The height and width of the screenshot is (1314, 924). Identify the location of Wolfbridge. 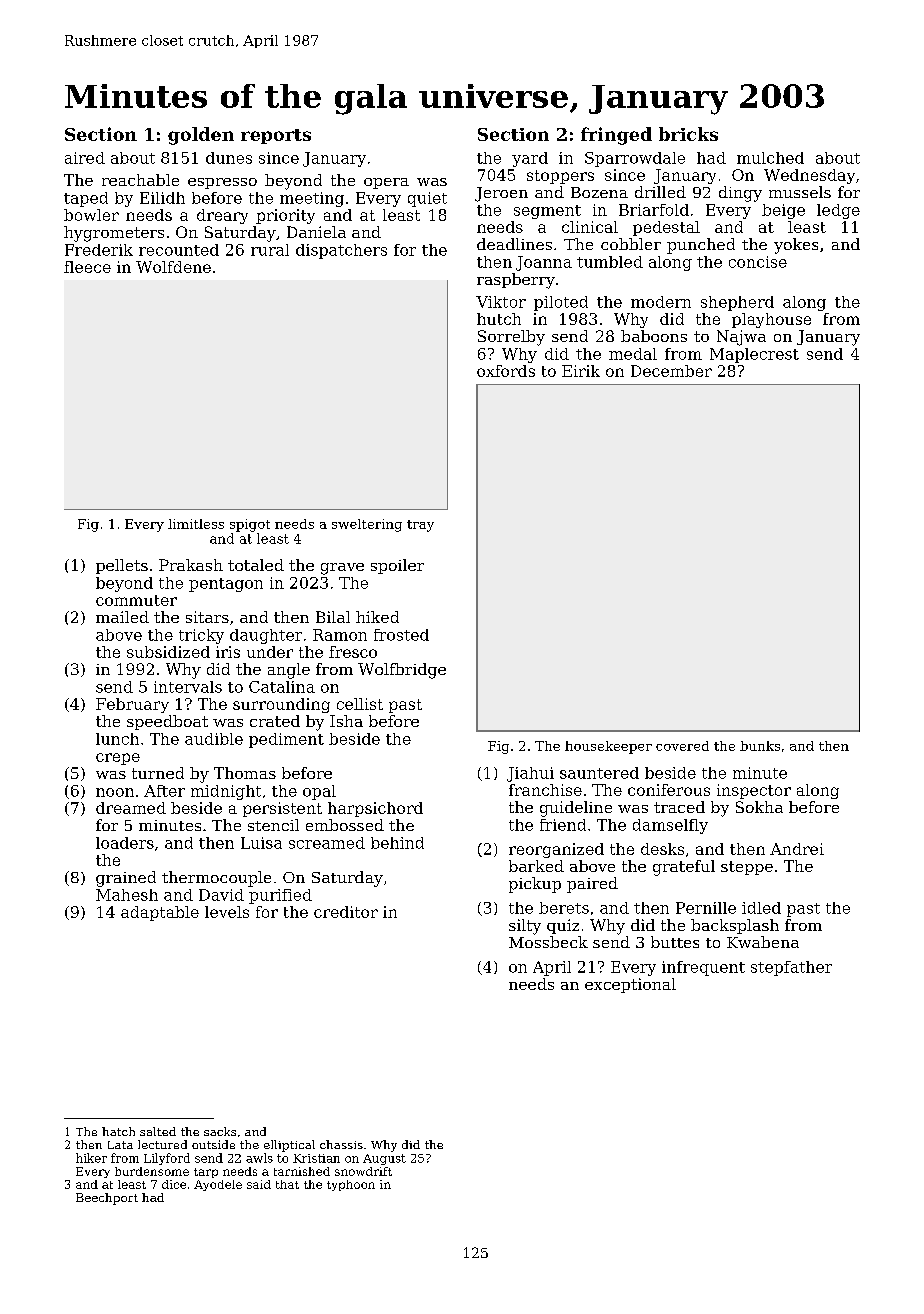
(402, 671).
